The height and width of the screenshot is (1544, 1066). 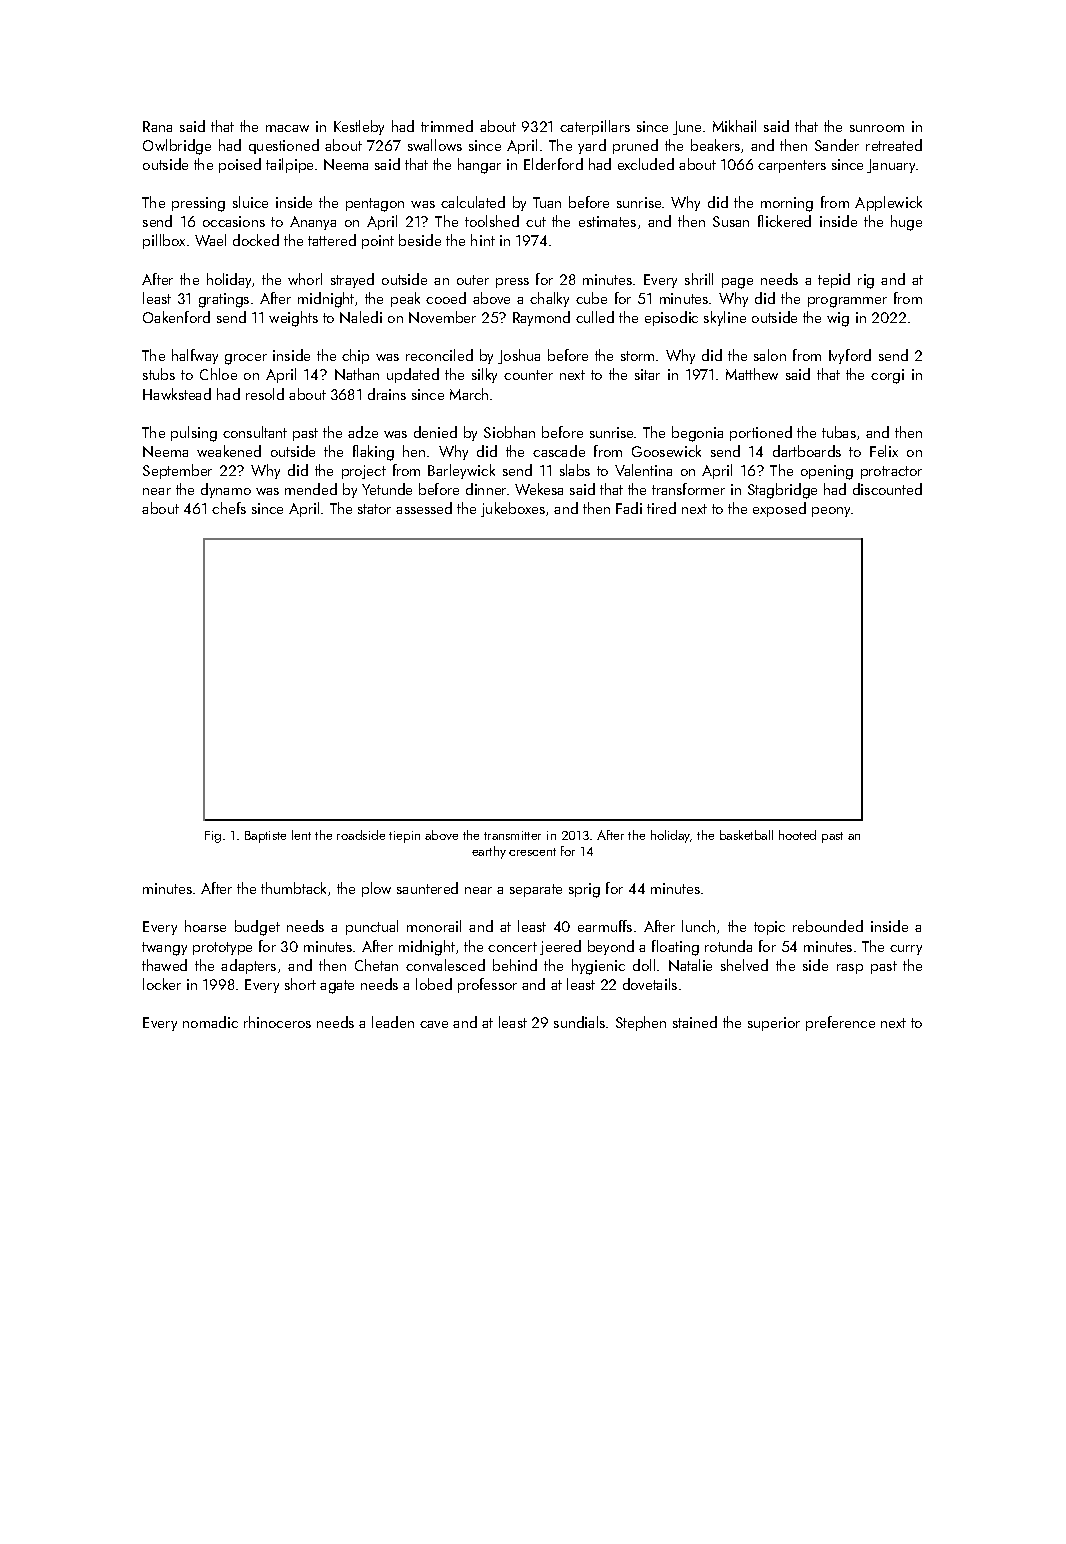 I want to click on jukeboxes, so click(x=513, y=509).
